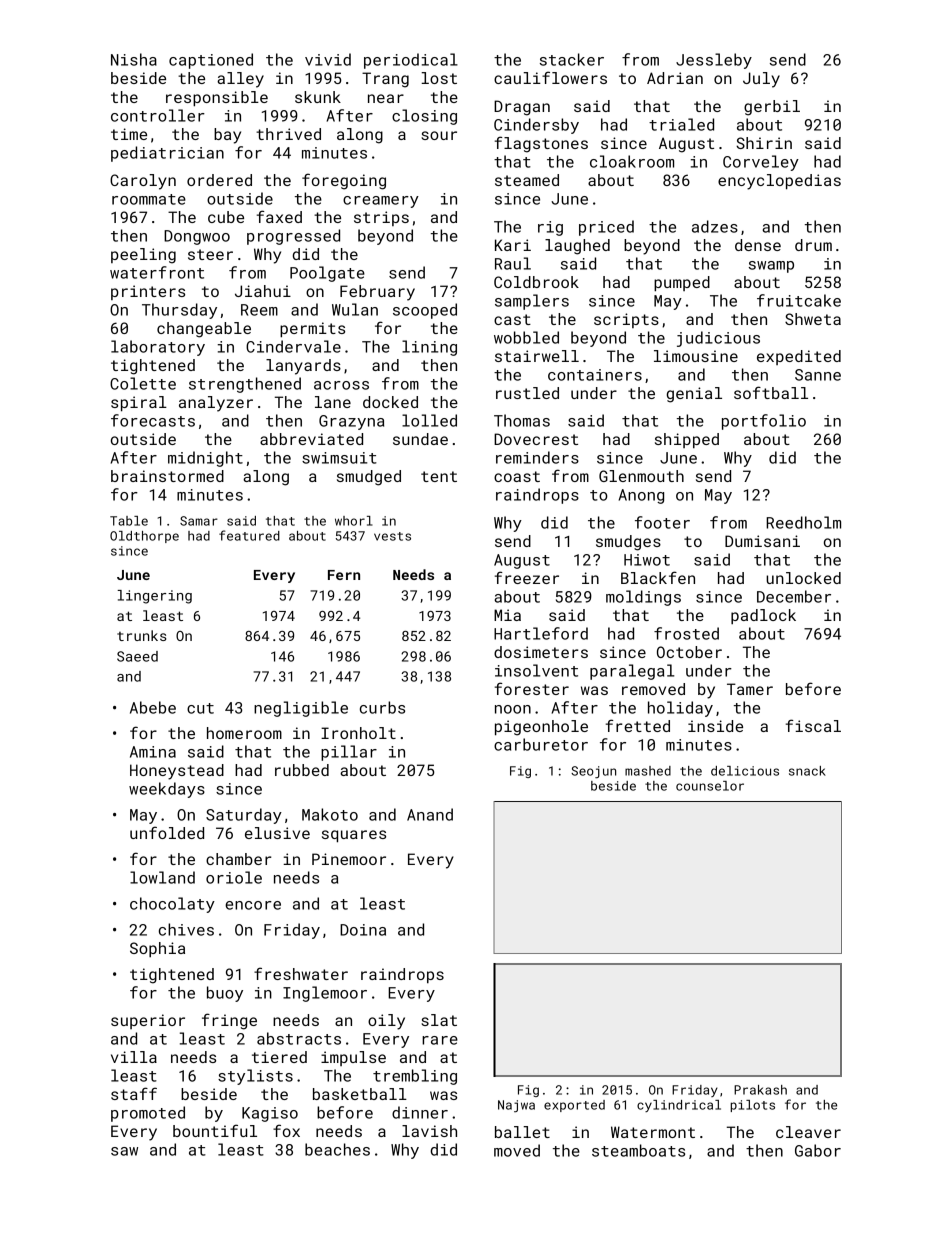  Describe the element at coordinates (211, 61) in the image. I see `captioned` at that location.
